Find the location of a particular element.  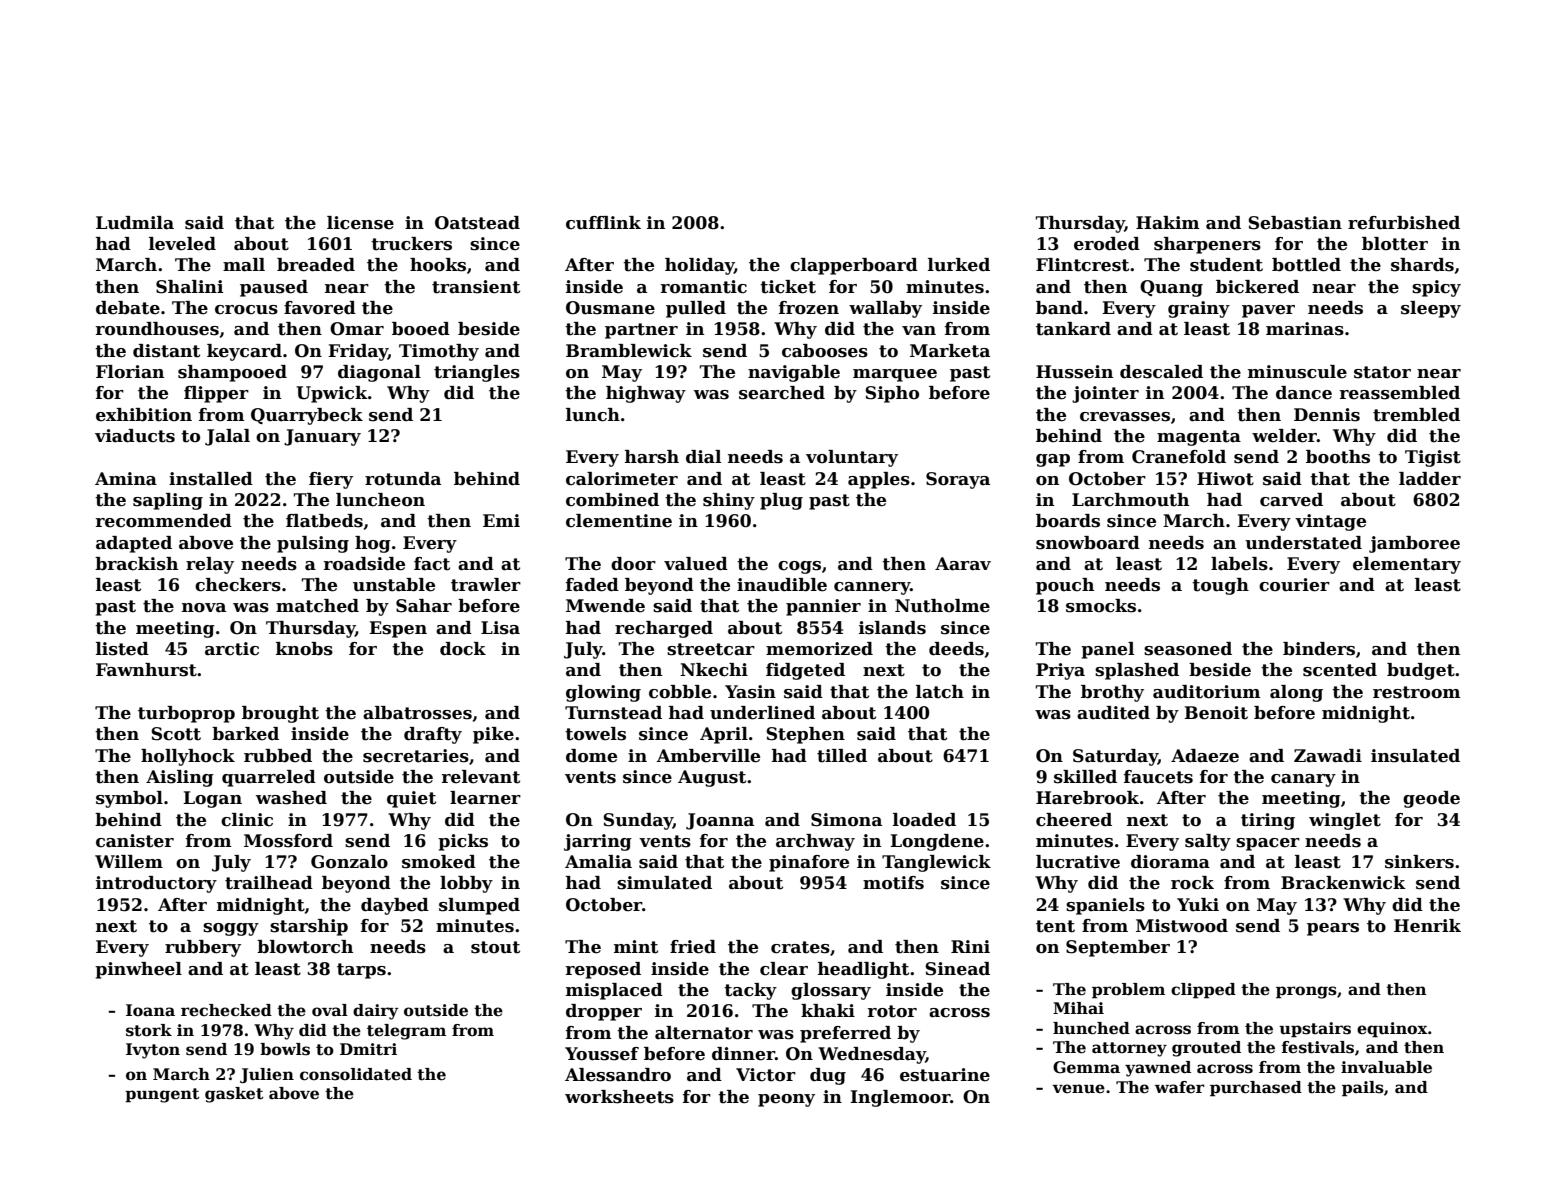

license is located at coordinates (360, 223).
